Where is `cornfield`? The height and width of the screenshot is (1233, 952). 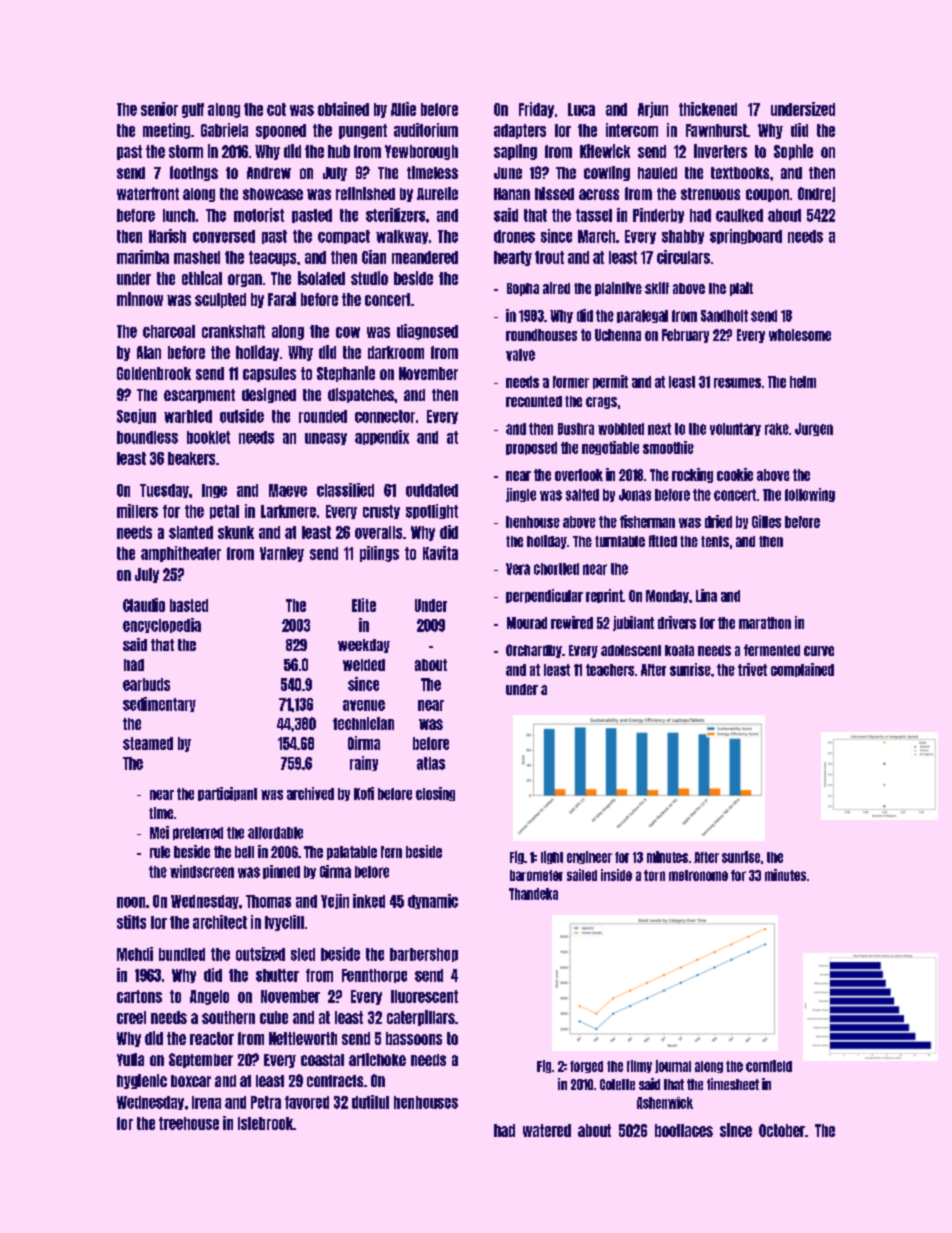
cornfield is located at coordinates (769, 1066).
